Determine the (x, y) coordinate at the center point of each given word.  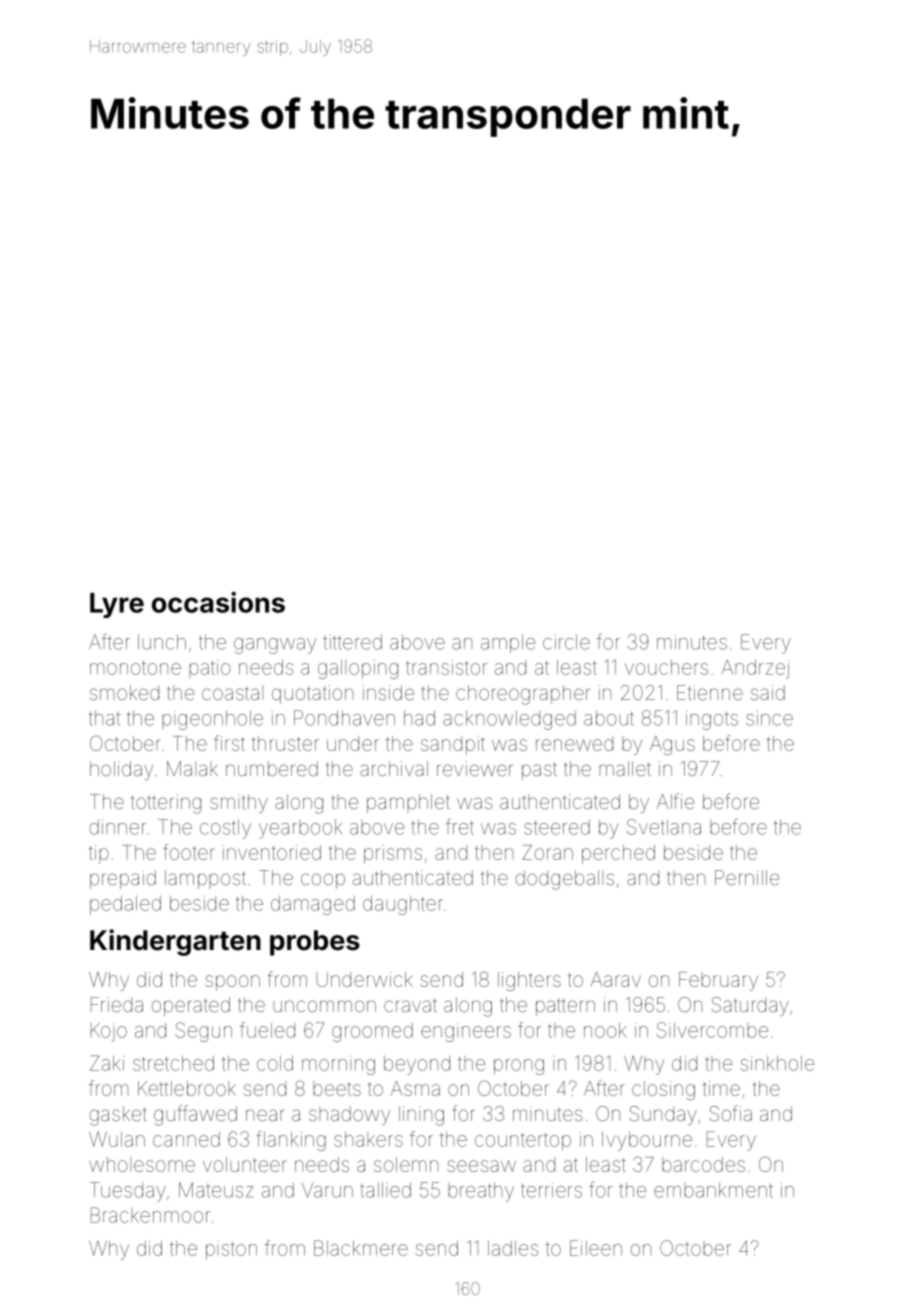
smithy (239, 803)
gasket (118, 1116)
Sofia (731, 1113)
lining (421, 1116)
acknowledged (509, 720)
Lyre (117, 605)
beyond (417, 1065)
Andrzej (755, 669)
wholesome (142, 1164)
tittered (352, 642)
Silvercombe (712, 1030)
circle (566, 642)
